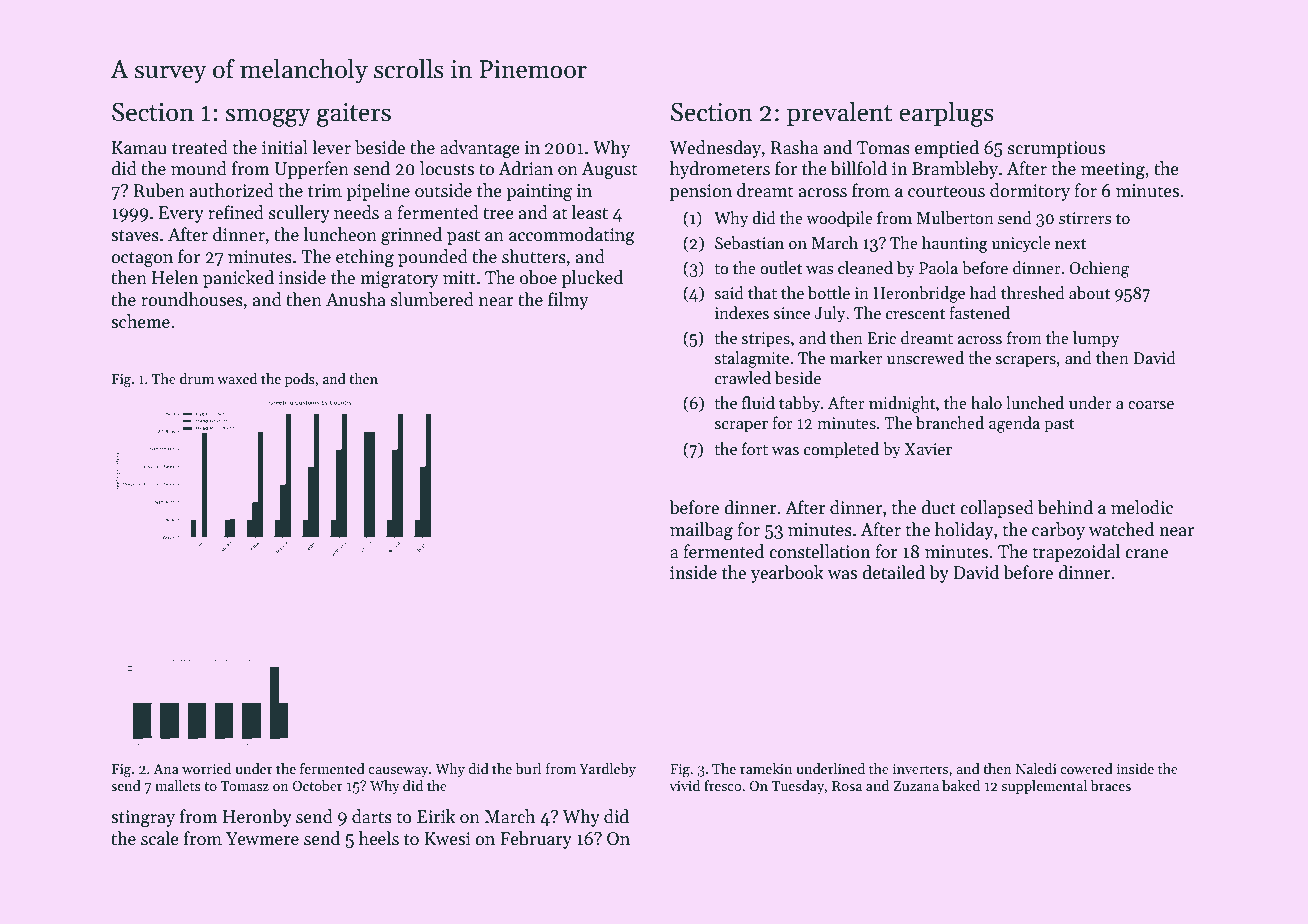 The height and width of the page is (924, 1308). Describe the element at coordinates (572, 236) in the page. I see `accommodating` at that location.
